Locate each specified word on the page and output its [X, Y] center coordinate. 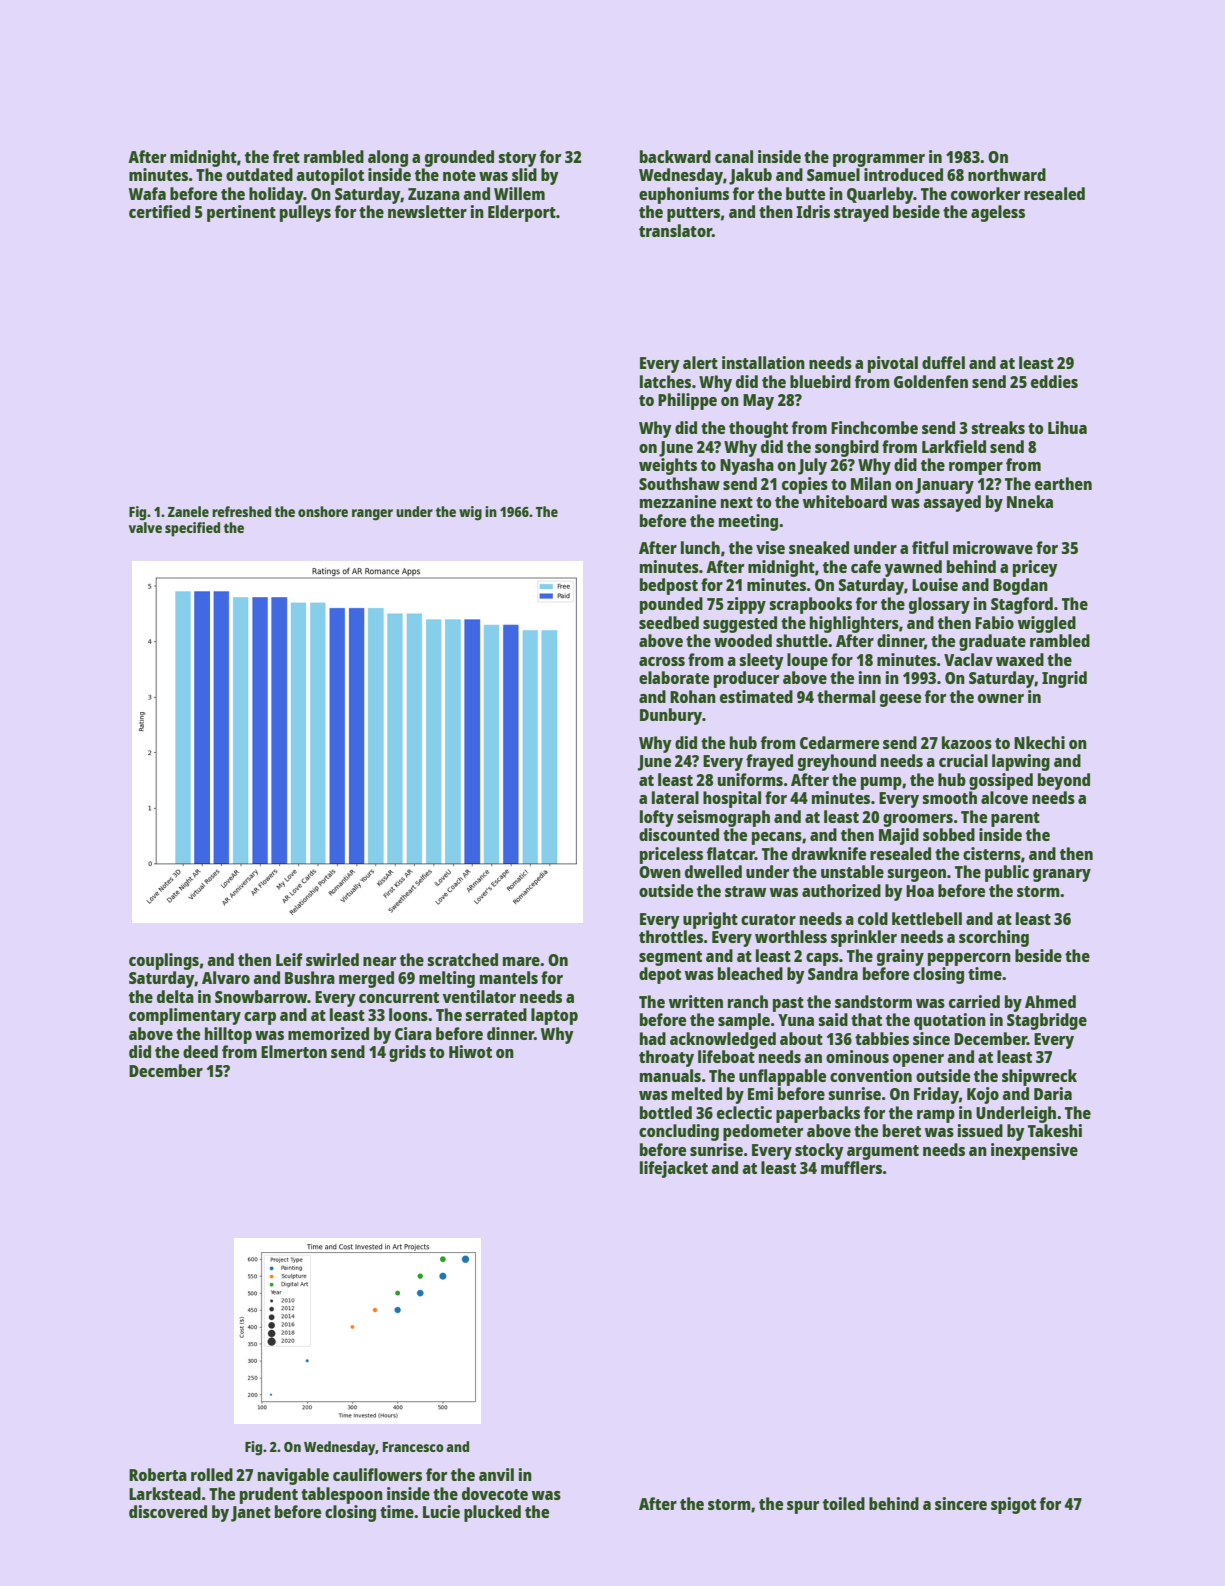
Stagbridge [1047, 1021]
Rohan [693, 696]
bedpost [669, 586]
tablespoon [342, 1495]
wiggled [1047, 624]
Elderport [522, 213]
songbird [847, 448]
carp [260, 1018]
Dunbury [671, 716]
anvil [496, 1474]
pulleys [305, 213]
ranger [372, 515]
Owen [660, 872]
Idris [813, 211]
